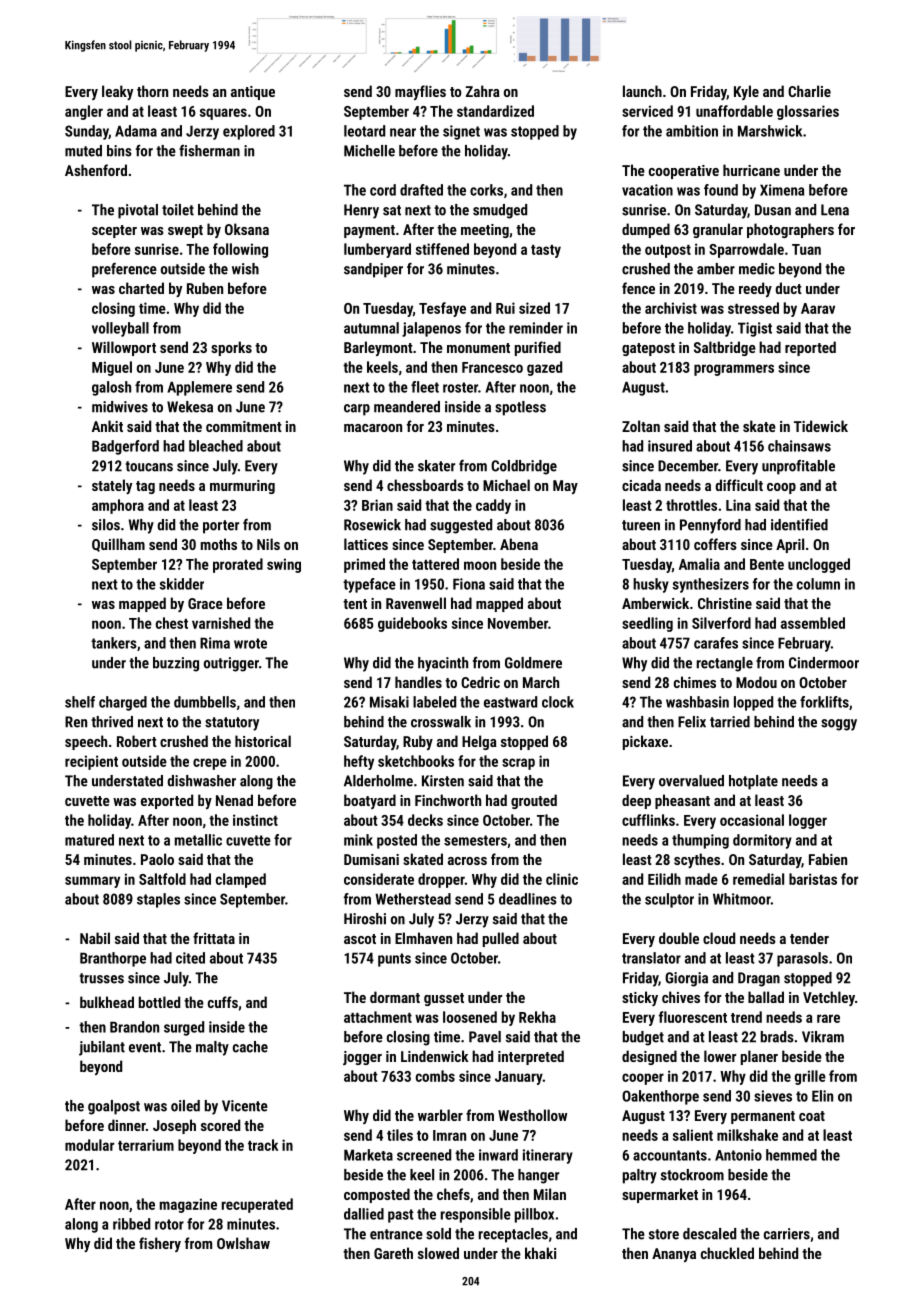  What do you see at coordinates (751, 170) in the screenshot?
I see `hurricane` at bounding box center [751, 170].
